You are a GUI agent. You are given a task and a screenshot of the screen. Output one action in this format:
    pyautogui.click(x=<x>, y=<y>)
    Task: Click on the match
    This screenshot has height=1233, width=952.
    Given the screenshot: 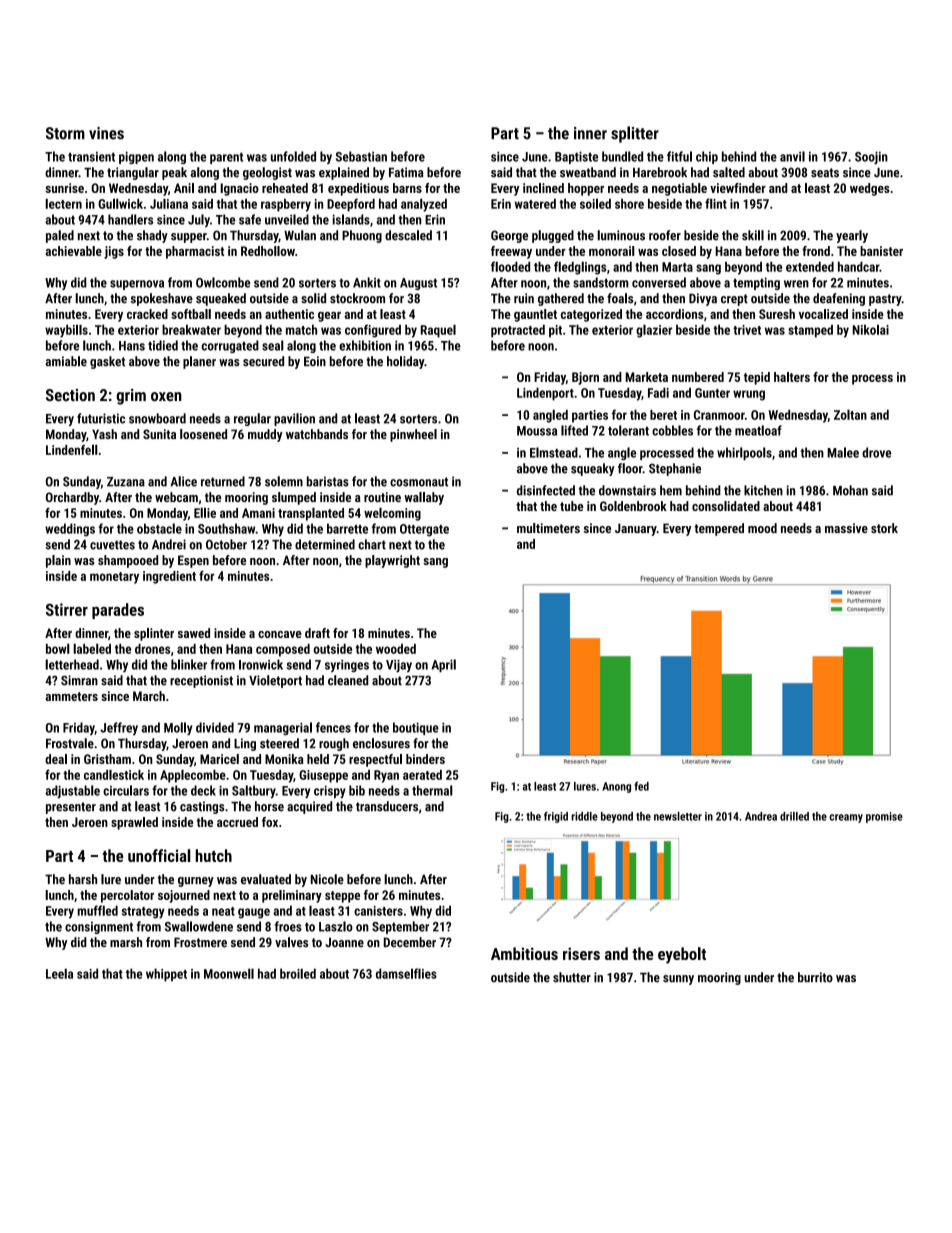 What is the action you would take?
    pyautogui.click(x=301, y=329)
